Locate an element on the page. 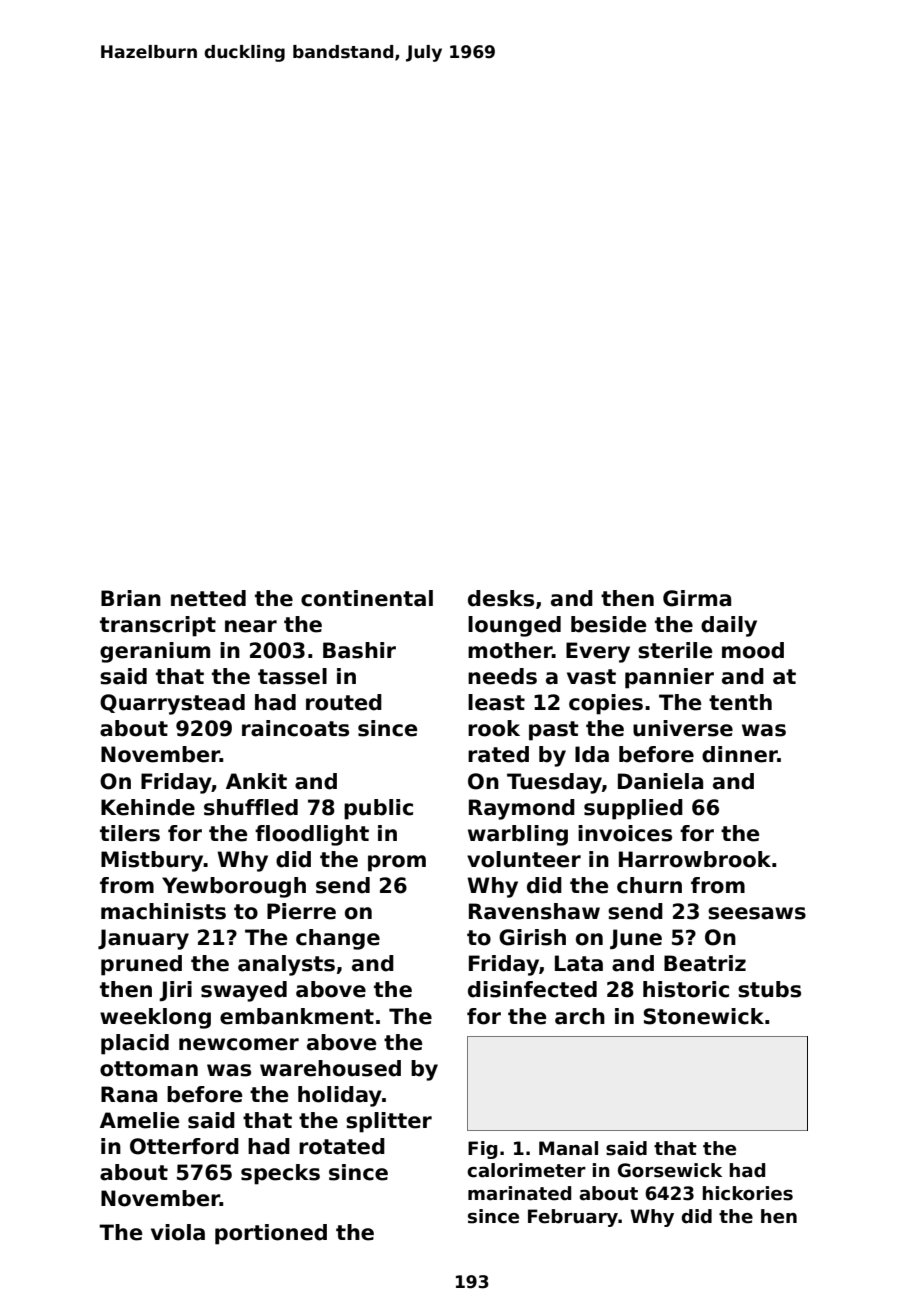 The width and height of the page is (908, 1316). Yewborough is located at coordinates (234, 887).
